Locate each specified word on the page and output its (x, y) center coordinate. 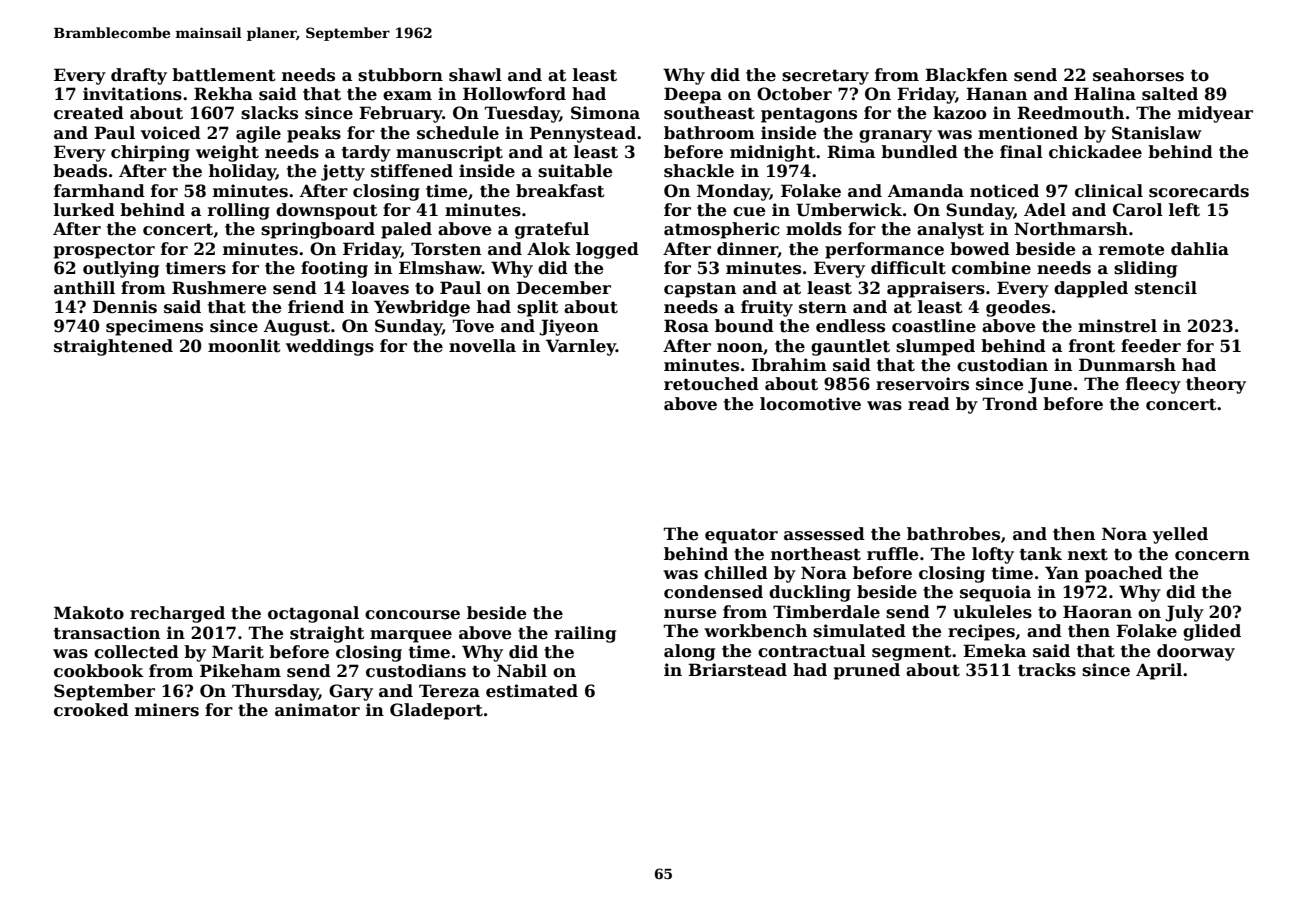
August (297, 327)
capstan (700, 290)
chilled (736, 573)
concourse (412, 615)
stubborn (400, 75)
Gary (351, 692)
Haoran (1097, 612)
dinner (747, 250)
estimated (532, 691)
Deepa (693, 95)
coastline (934, 326)
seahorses (1138, 75)
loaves (380, 288)
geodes (1018, 308)
